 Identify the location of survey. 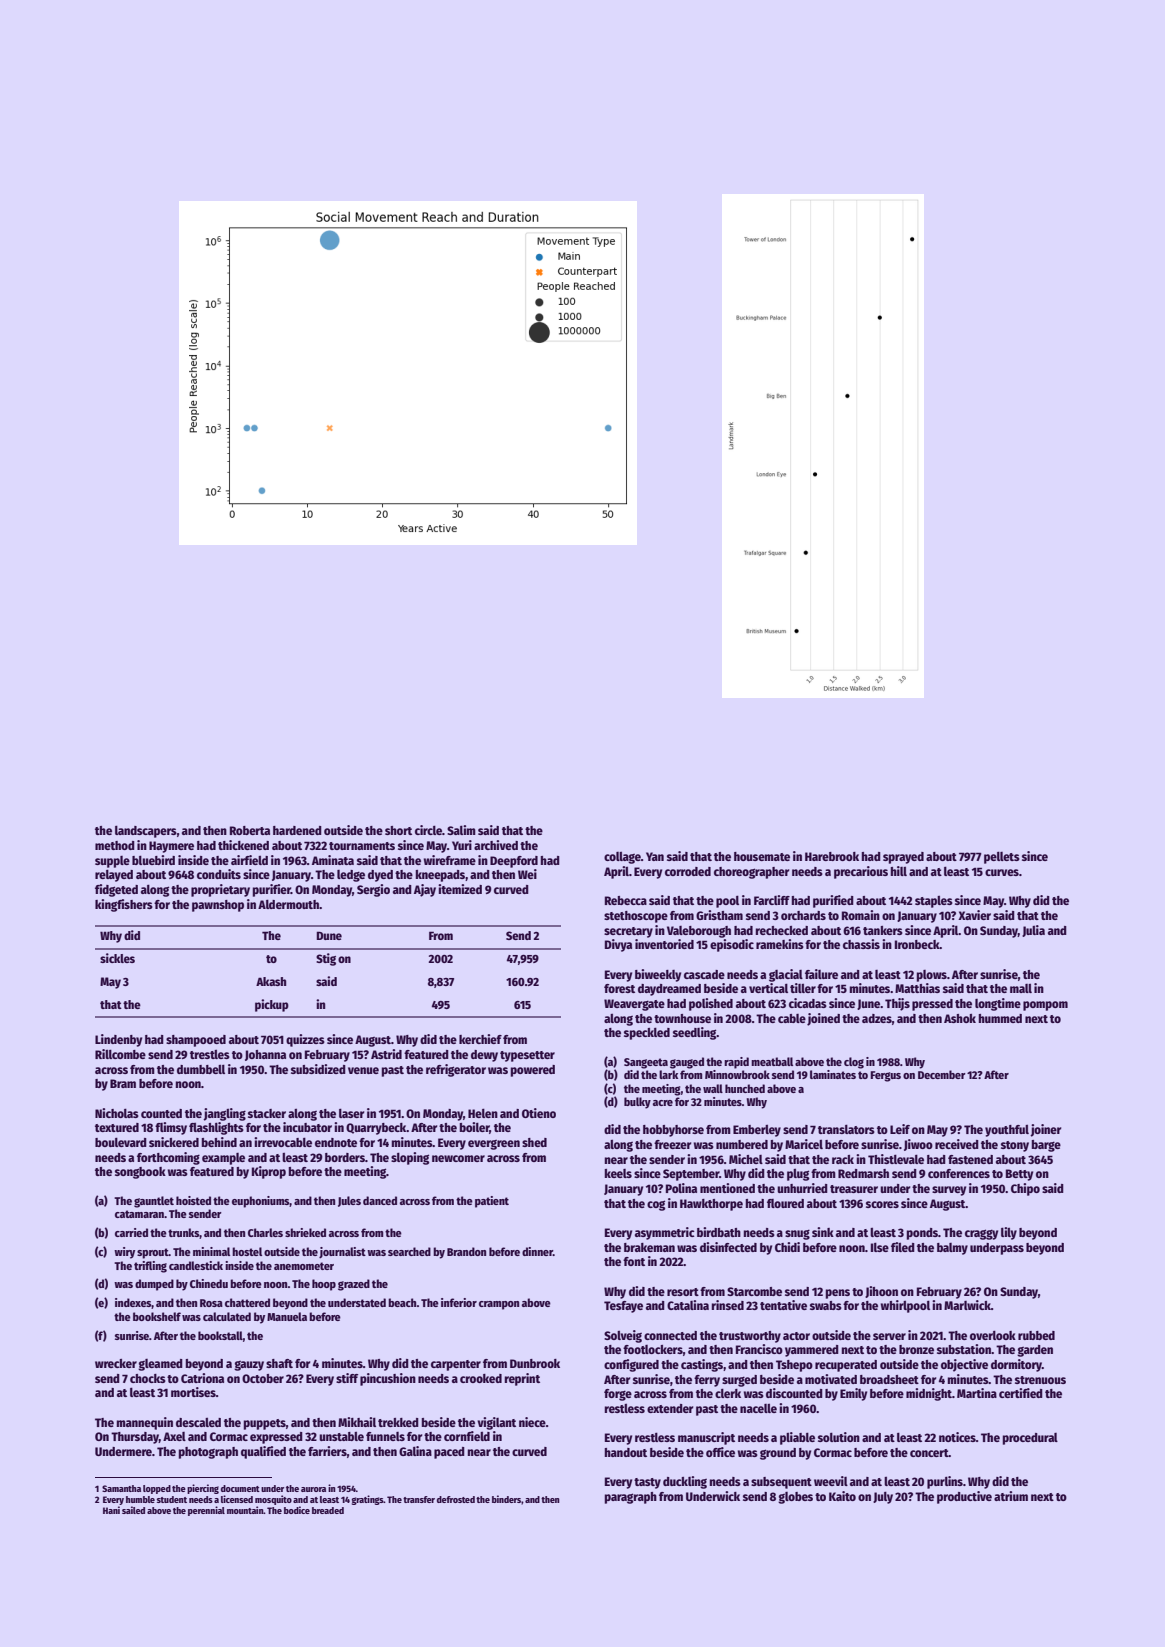
(949, 1191).
